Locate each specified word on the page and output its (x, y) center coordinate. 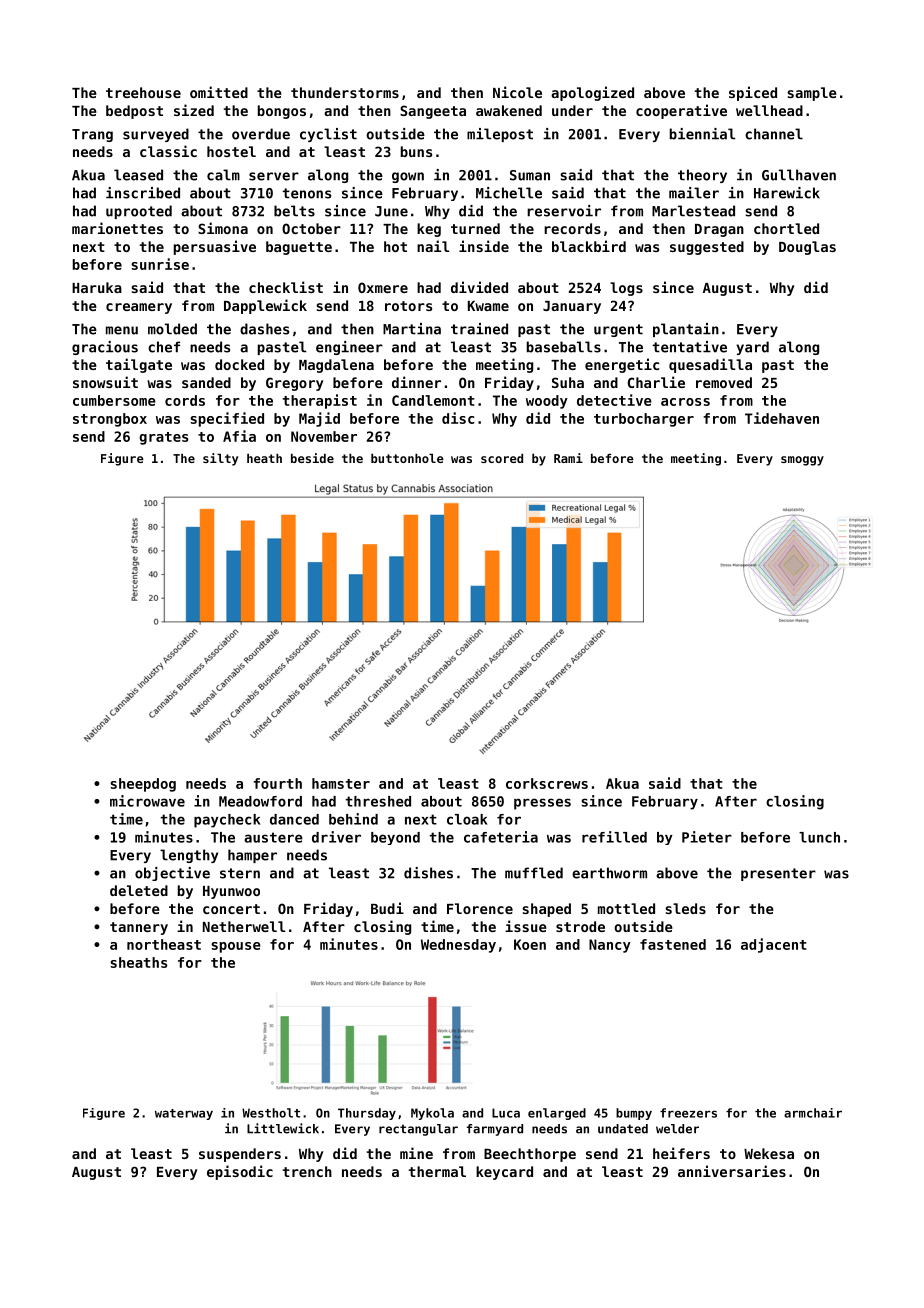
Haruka (97, 287)
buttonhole (407, 458)
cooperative (681, 111)
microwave (147, 801)
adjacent (774, 945)
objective (172, 874)
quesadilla (710, 365)
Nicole (517, 92)
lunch (819, 837)
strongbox (110, 420)
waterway (184, 1114)
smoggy (802, 461)
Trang (92, 135)
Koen (530, 944)
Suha (568, 382)
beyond (395, 838)
